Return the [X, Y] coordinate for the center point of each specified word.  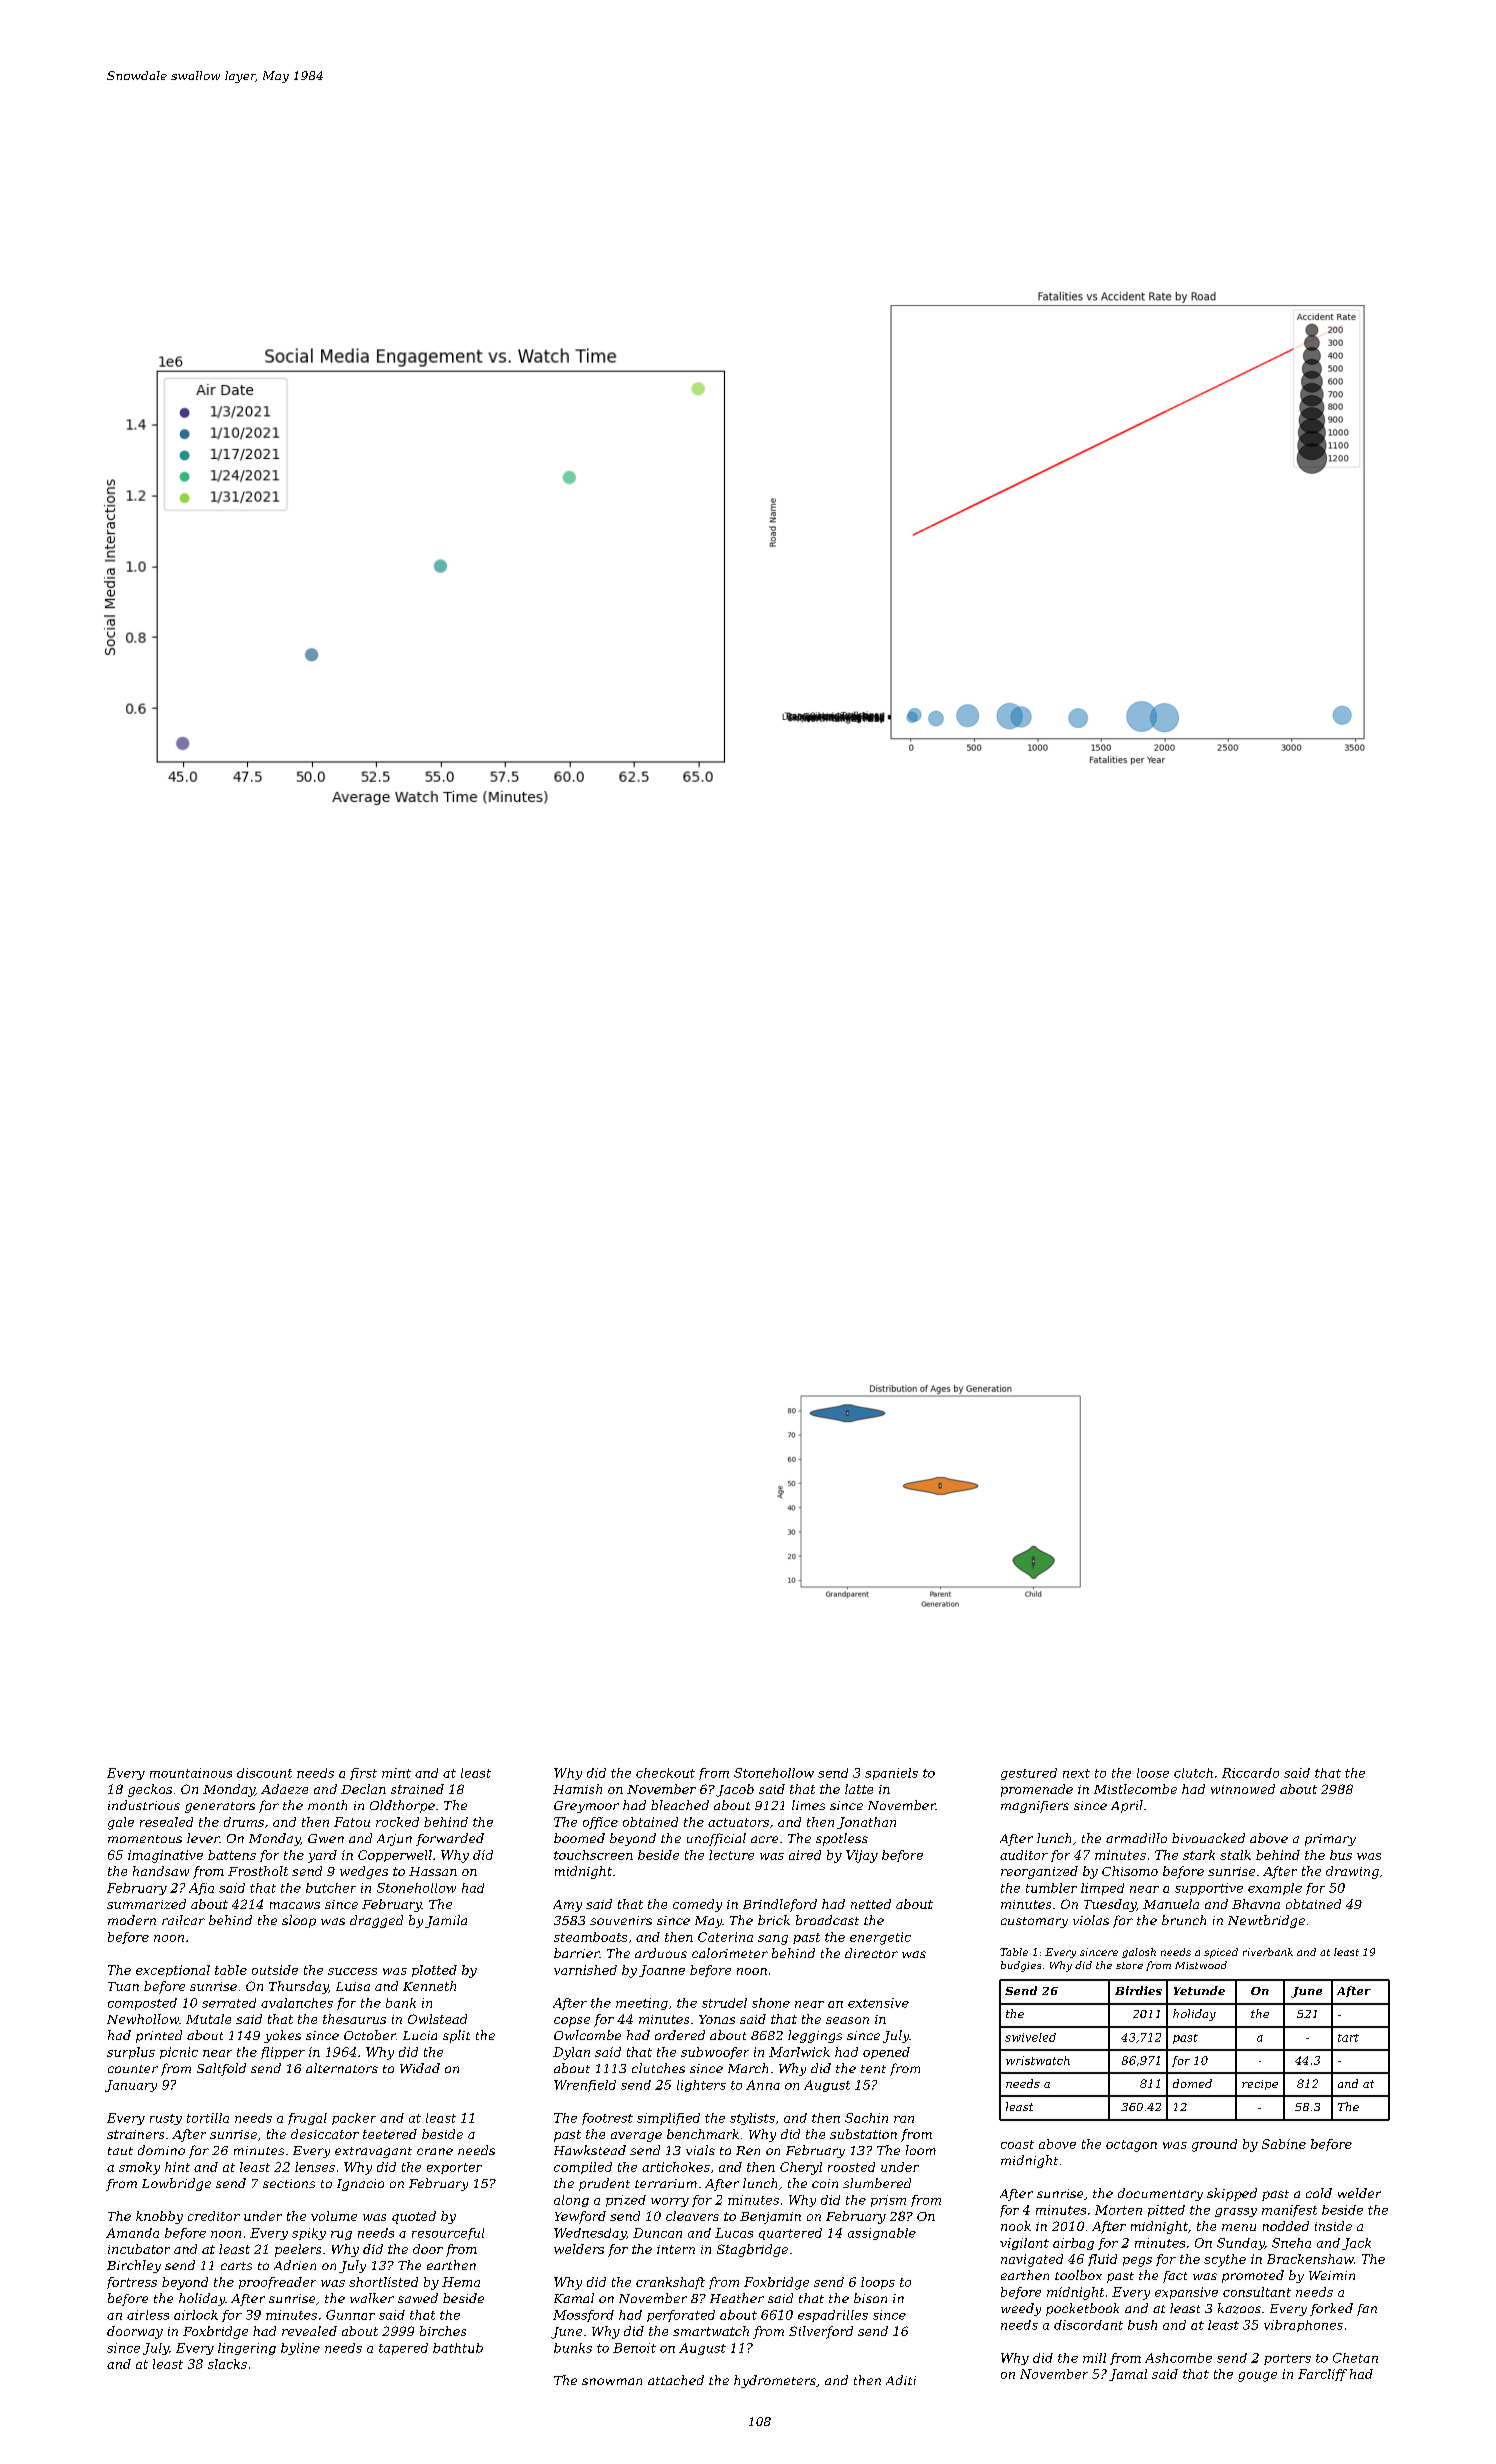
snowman [612, 2381]
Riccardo [1250, 1773]
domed [1192, 2083]
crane [435, 2151]
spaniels [891, 1774]
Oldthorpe [402, 1806]
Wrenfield [585, 2086]
